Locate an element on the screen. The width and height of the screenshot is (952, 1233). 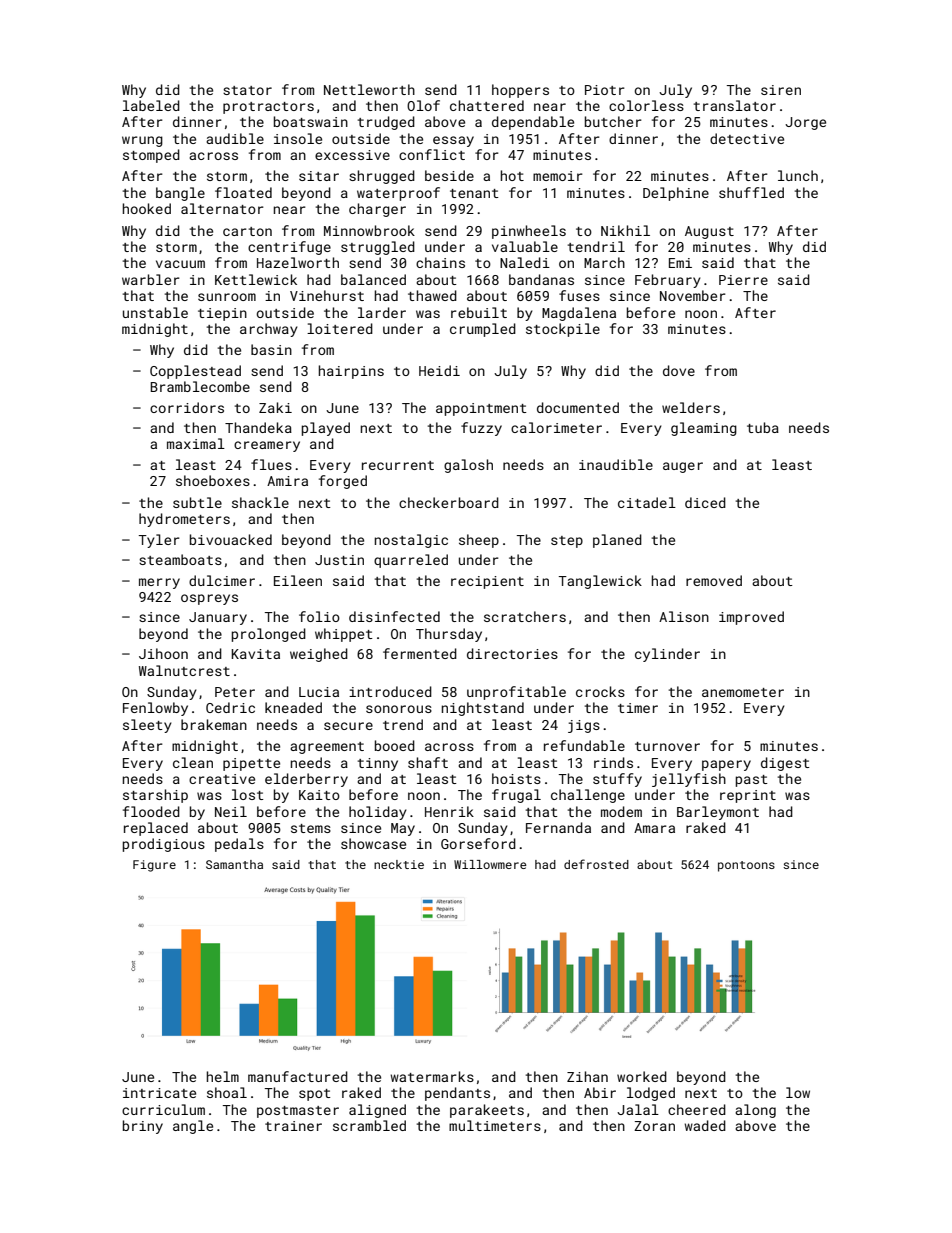
intricate is located at coordinates (159, 1093).
